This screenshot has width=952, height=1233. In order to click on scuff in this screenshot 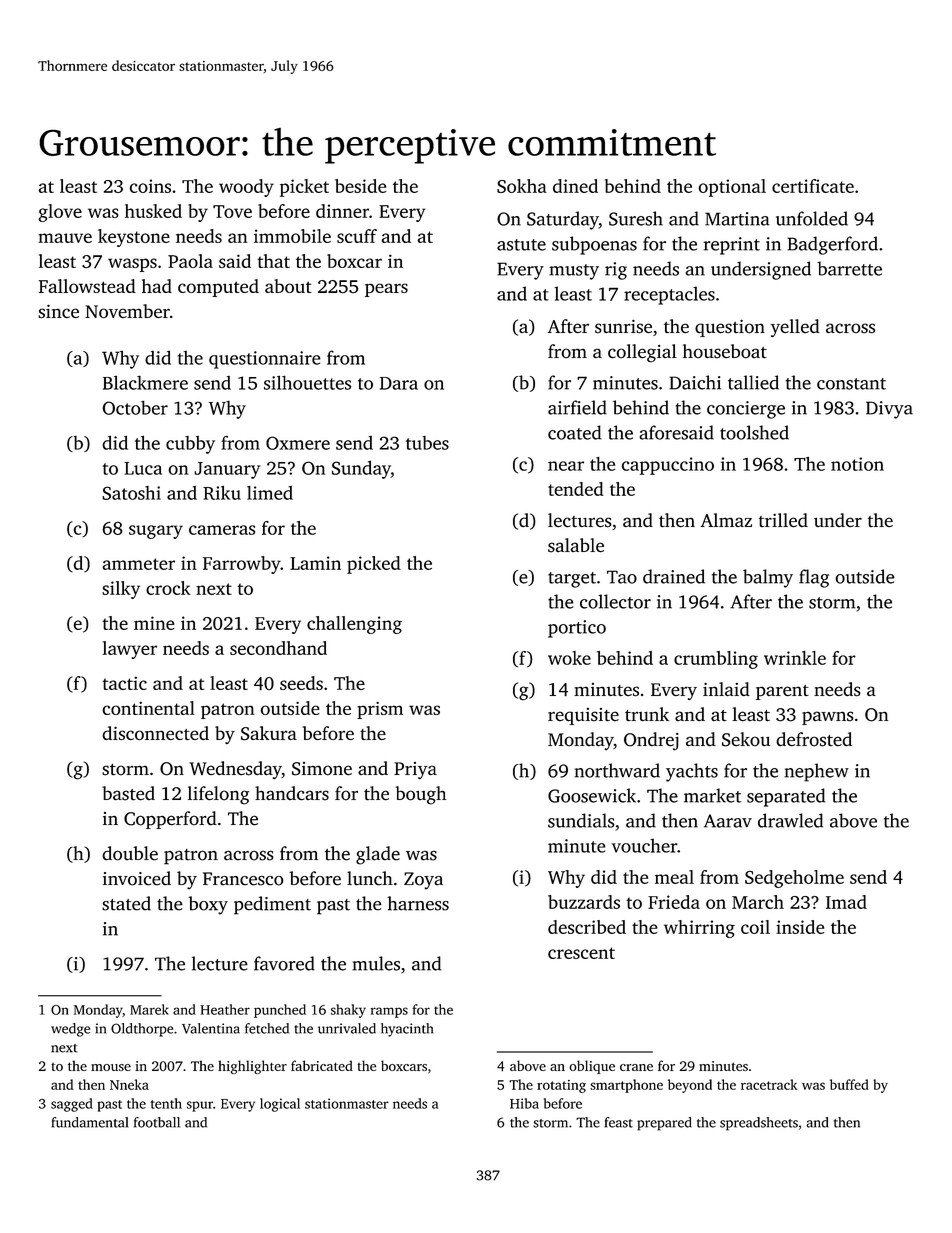, I will do `click(357, 236)`.
